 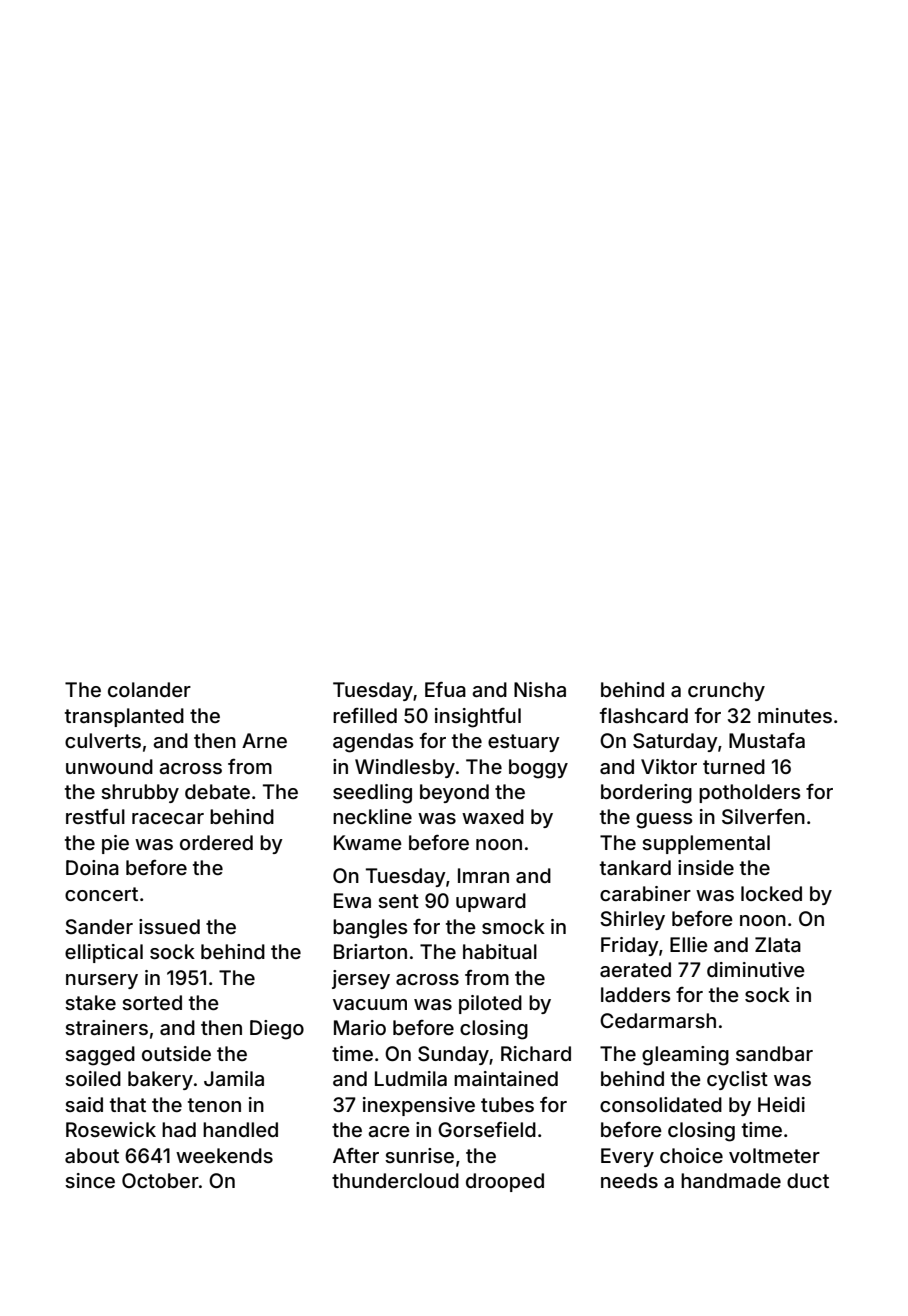 I want to click on drooped, so click(x=505, y=1182).
